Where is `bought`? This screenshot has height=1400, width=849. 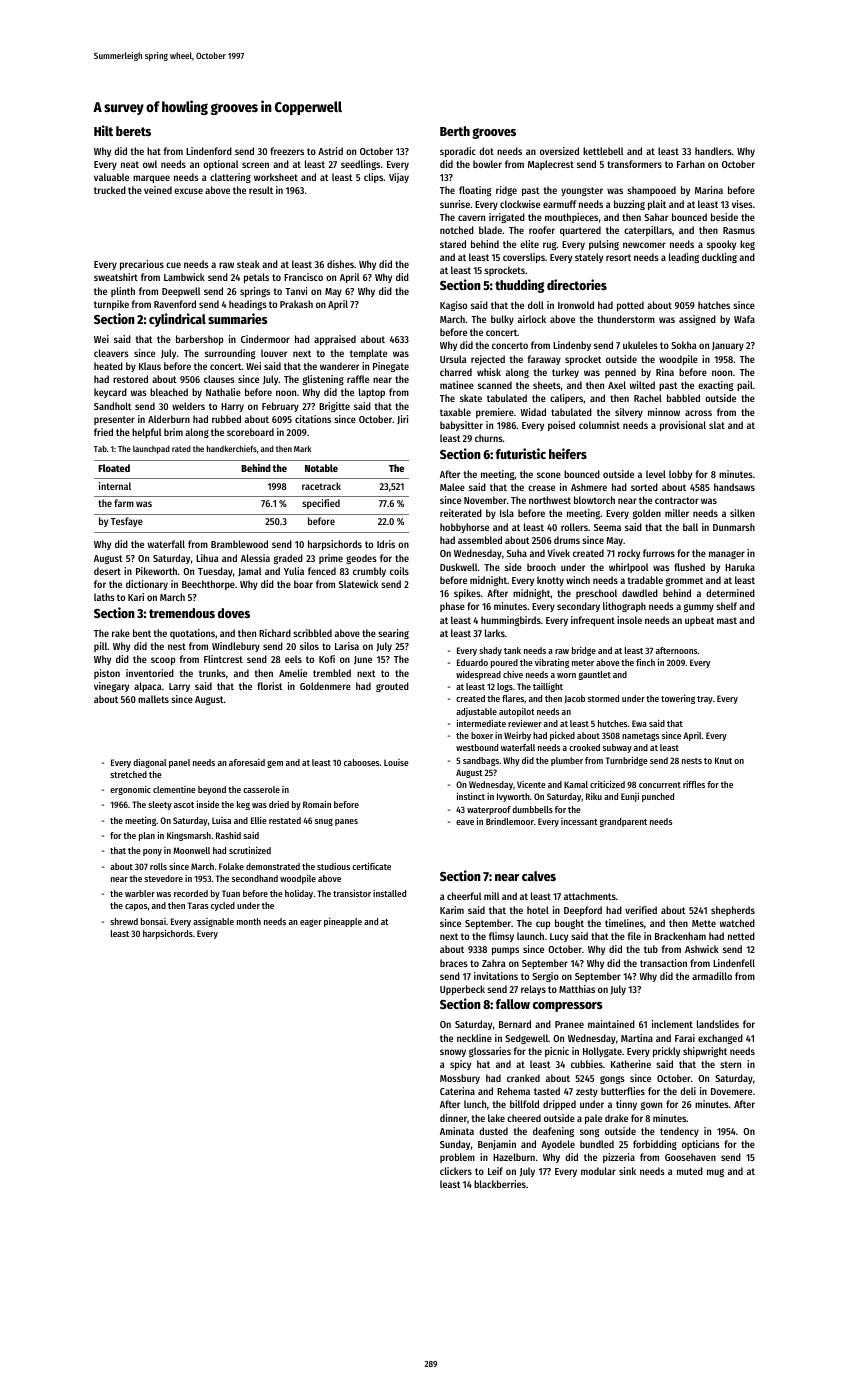 bought is located at coordinates (569, 924).
